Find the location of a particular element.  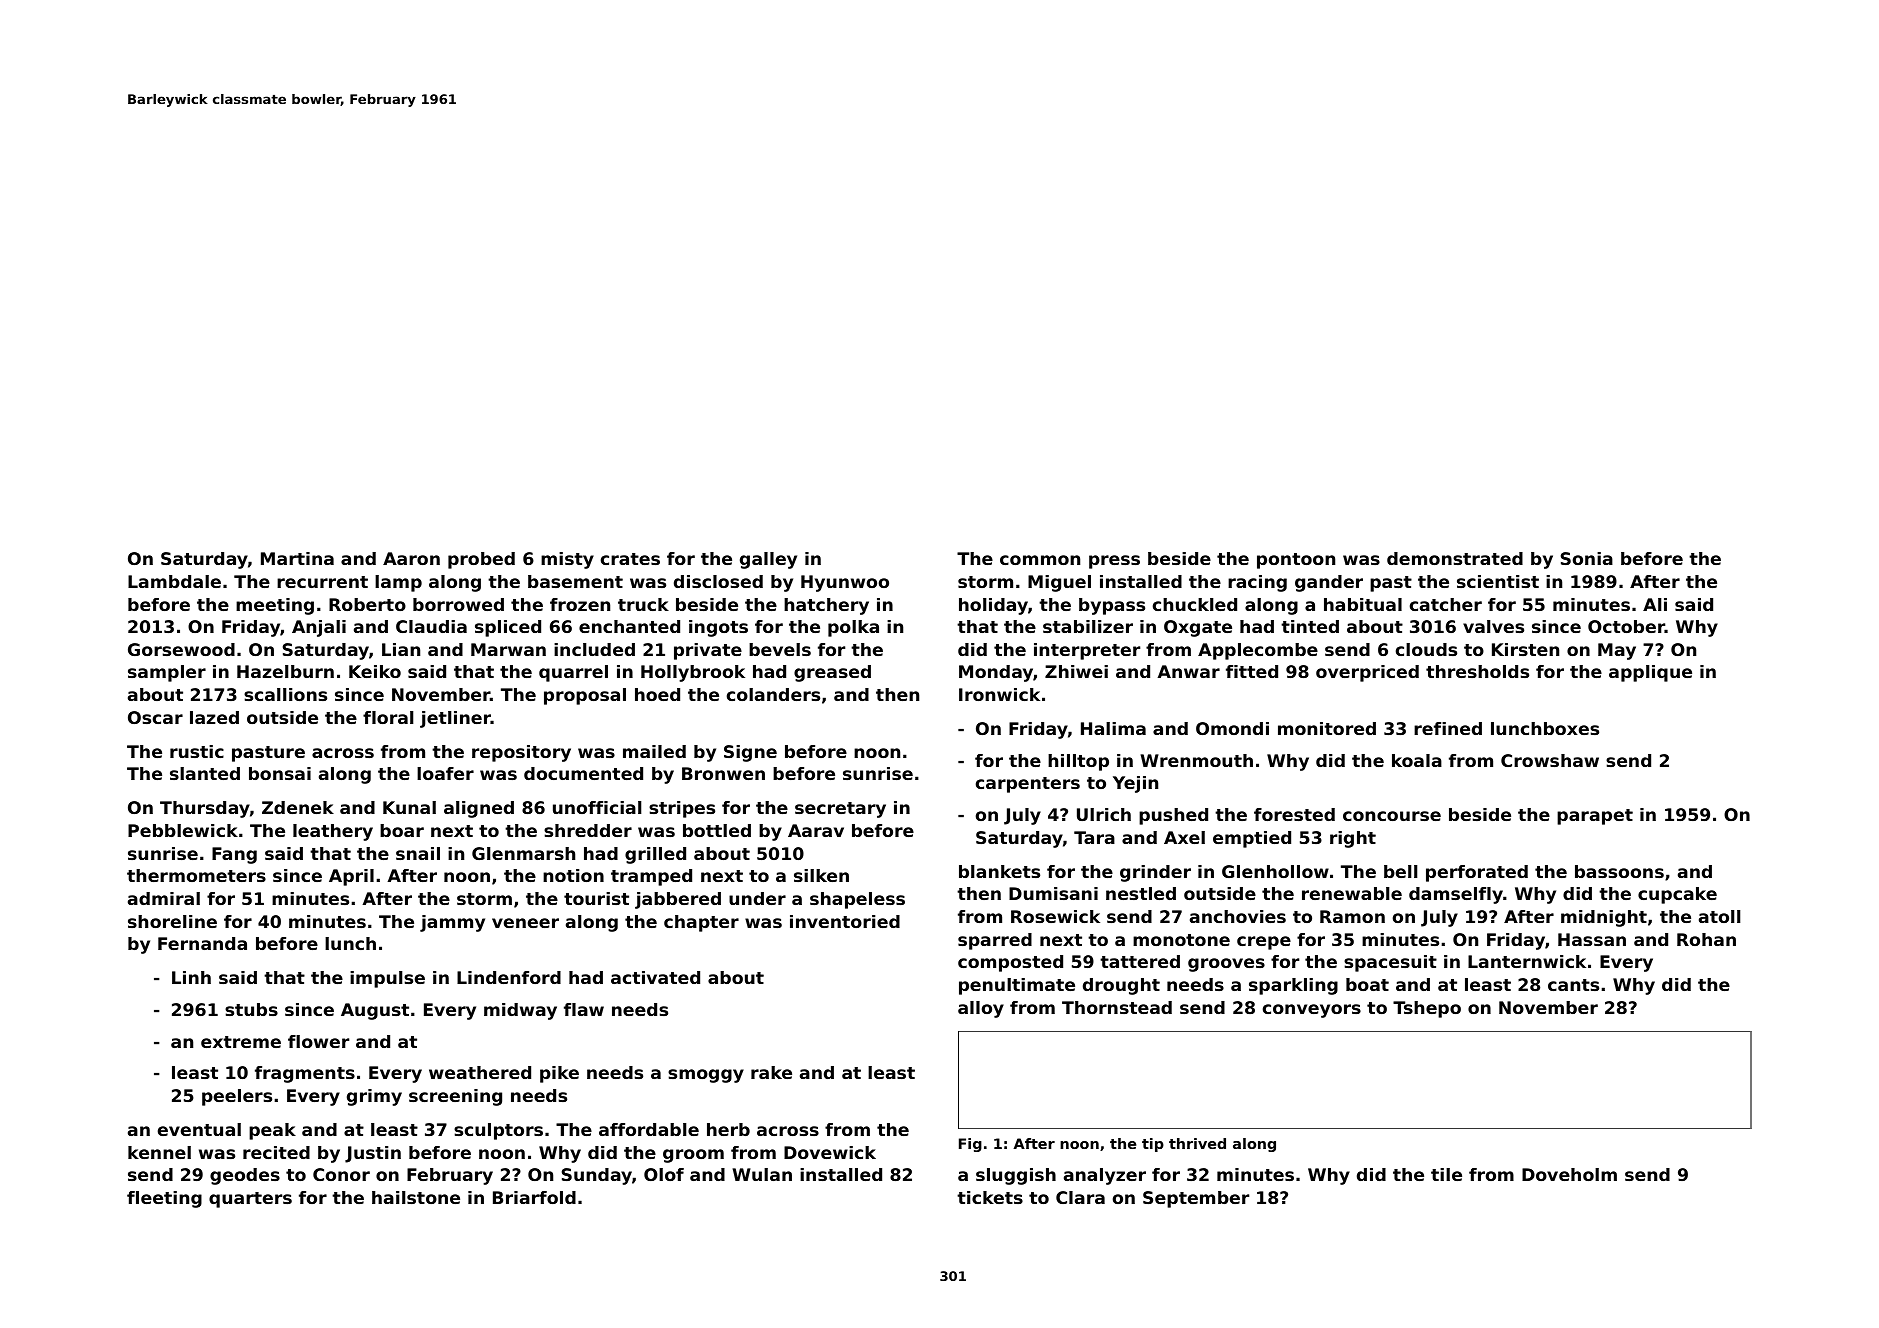

sculptors is located at coordinates (498, 1131).
